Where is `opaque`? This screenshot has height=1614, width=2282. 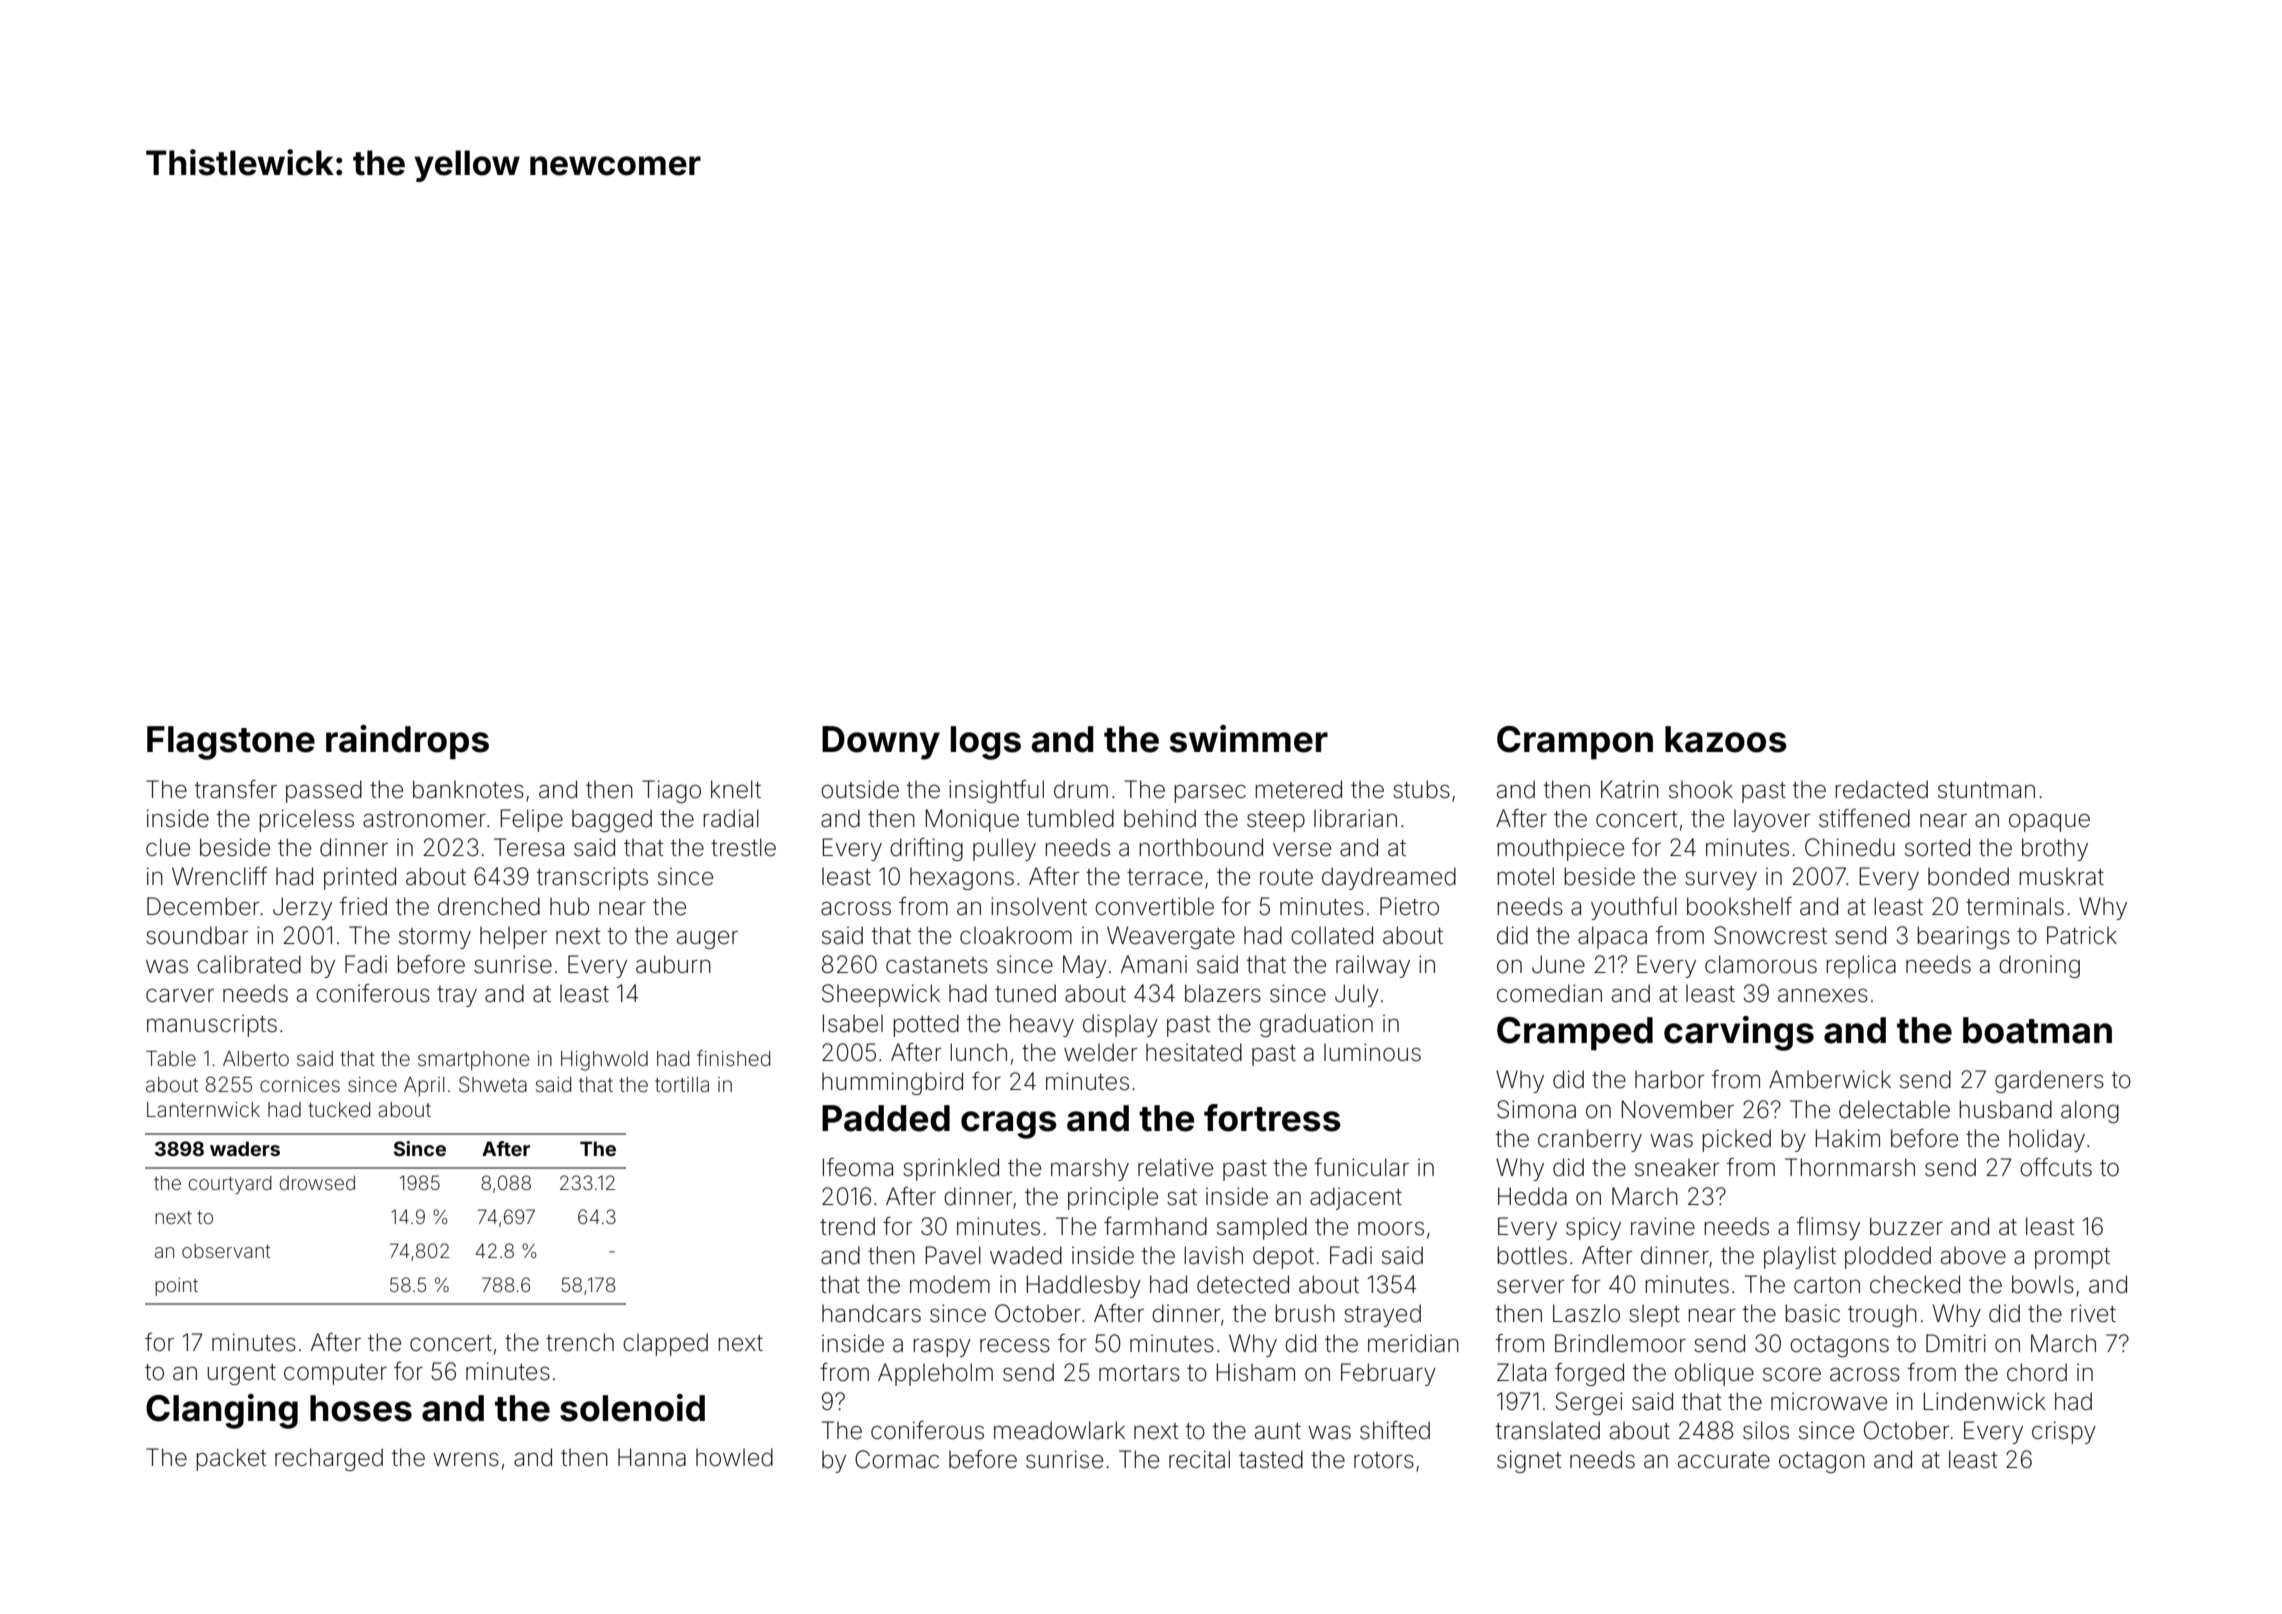
opaque is located at coordinates (2049, 823).
